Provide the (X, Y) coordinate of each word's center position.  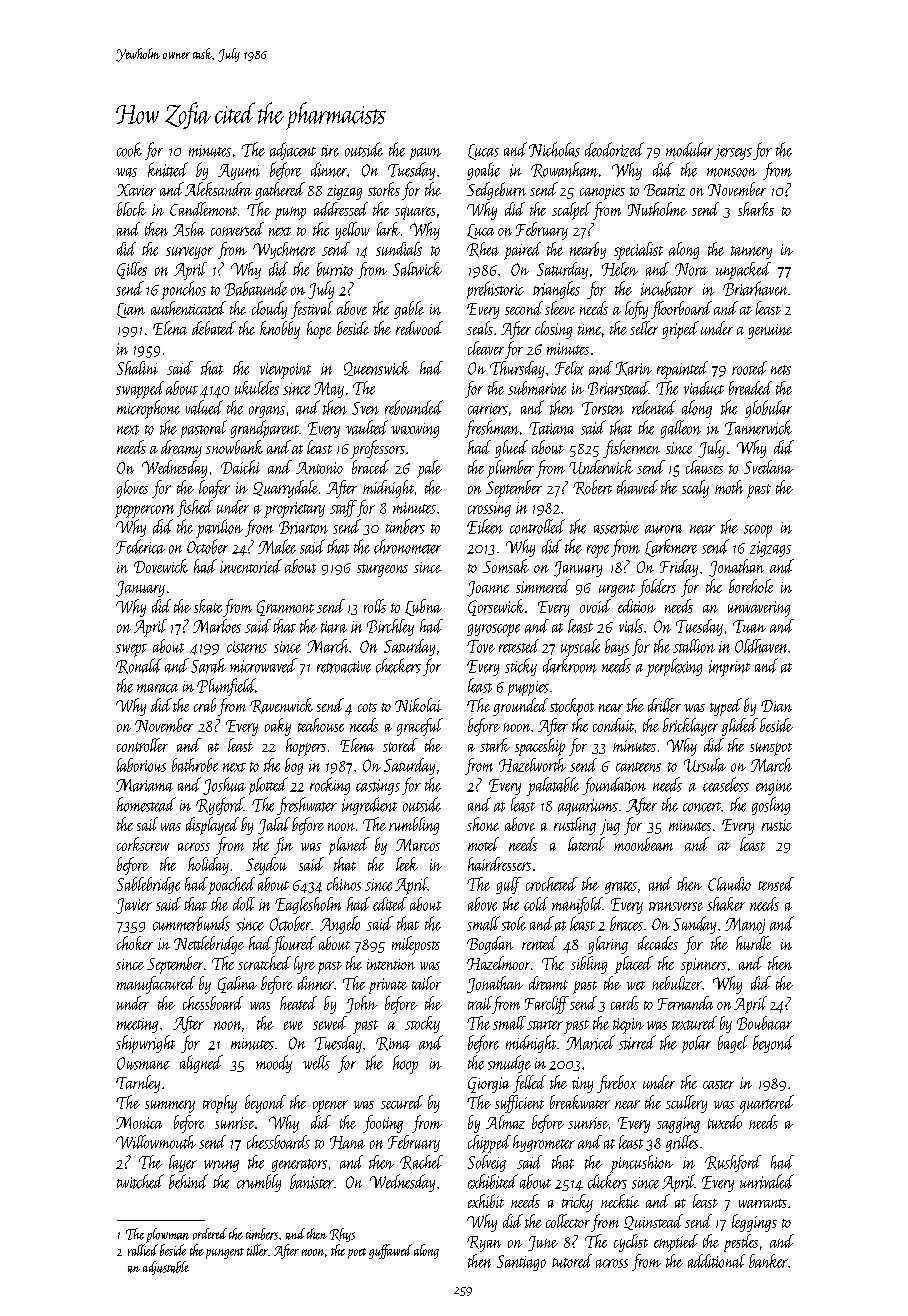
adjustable (166, 1268)
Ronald (139, 666)
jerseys (733, 152)
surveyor (189, 253)
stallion (694, 646)
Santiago (521, 1263)
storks (384, 189)
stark (495, 745)
